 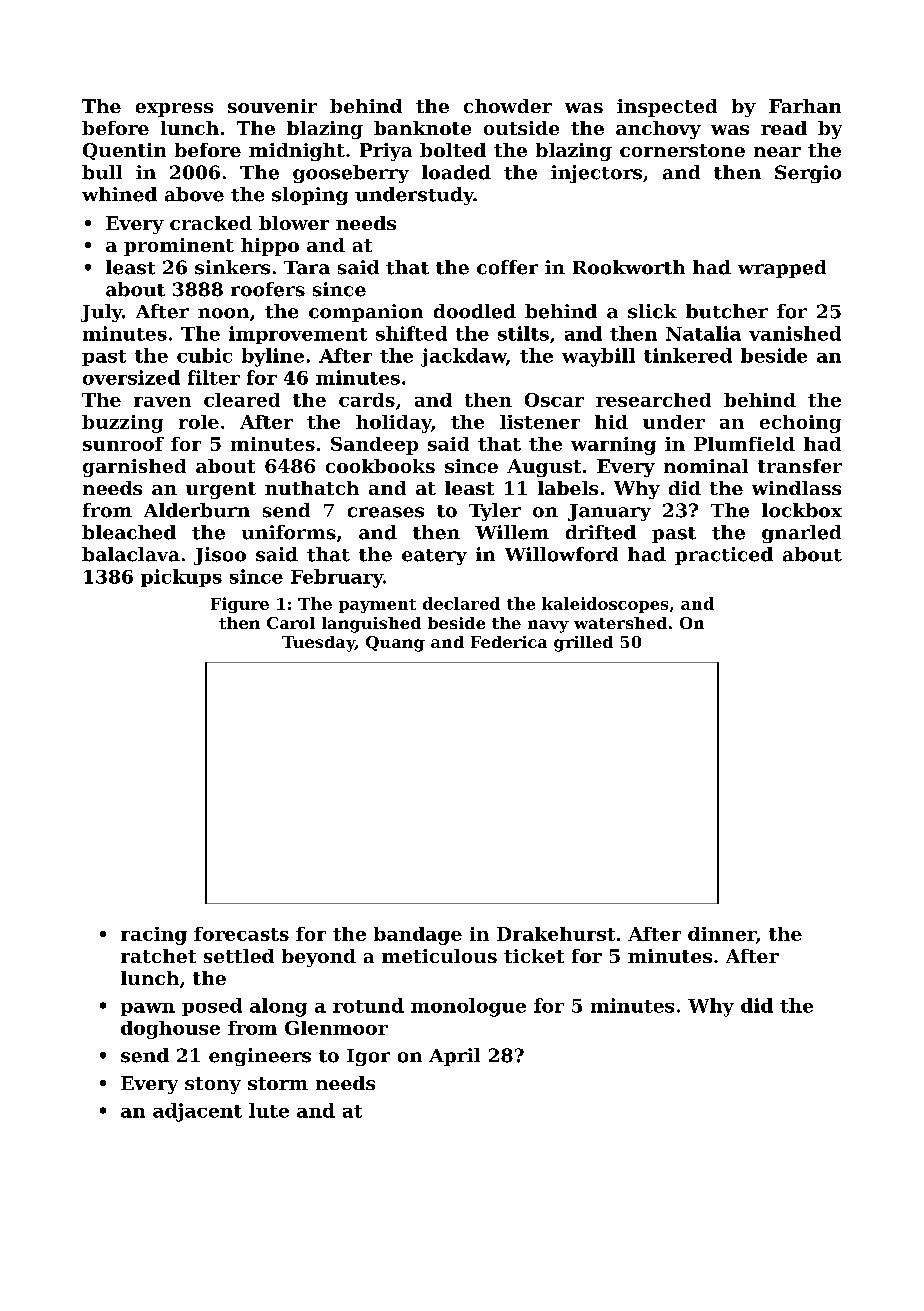 I want to click on adjacent, so click(x=197, y=1112).
